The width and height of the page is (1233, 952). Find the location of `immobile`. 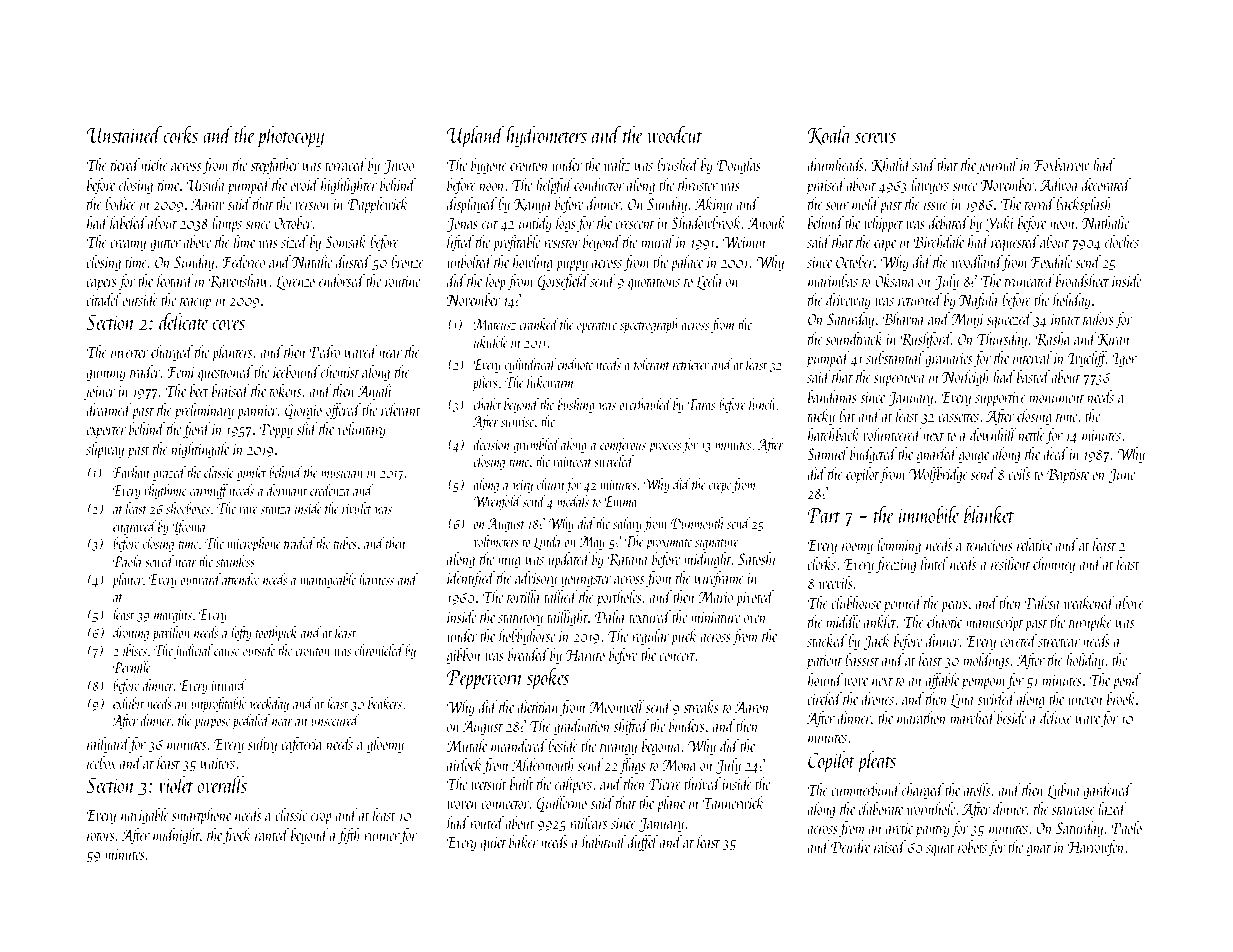

immobile is located at coordinates (929, 514).
